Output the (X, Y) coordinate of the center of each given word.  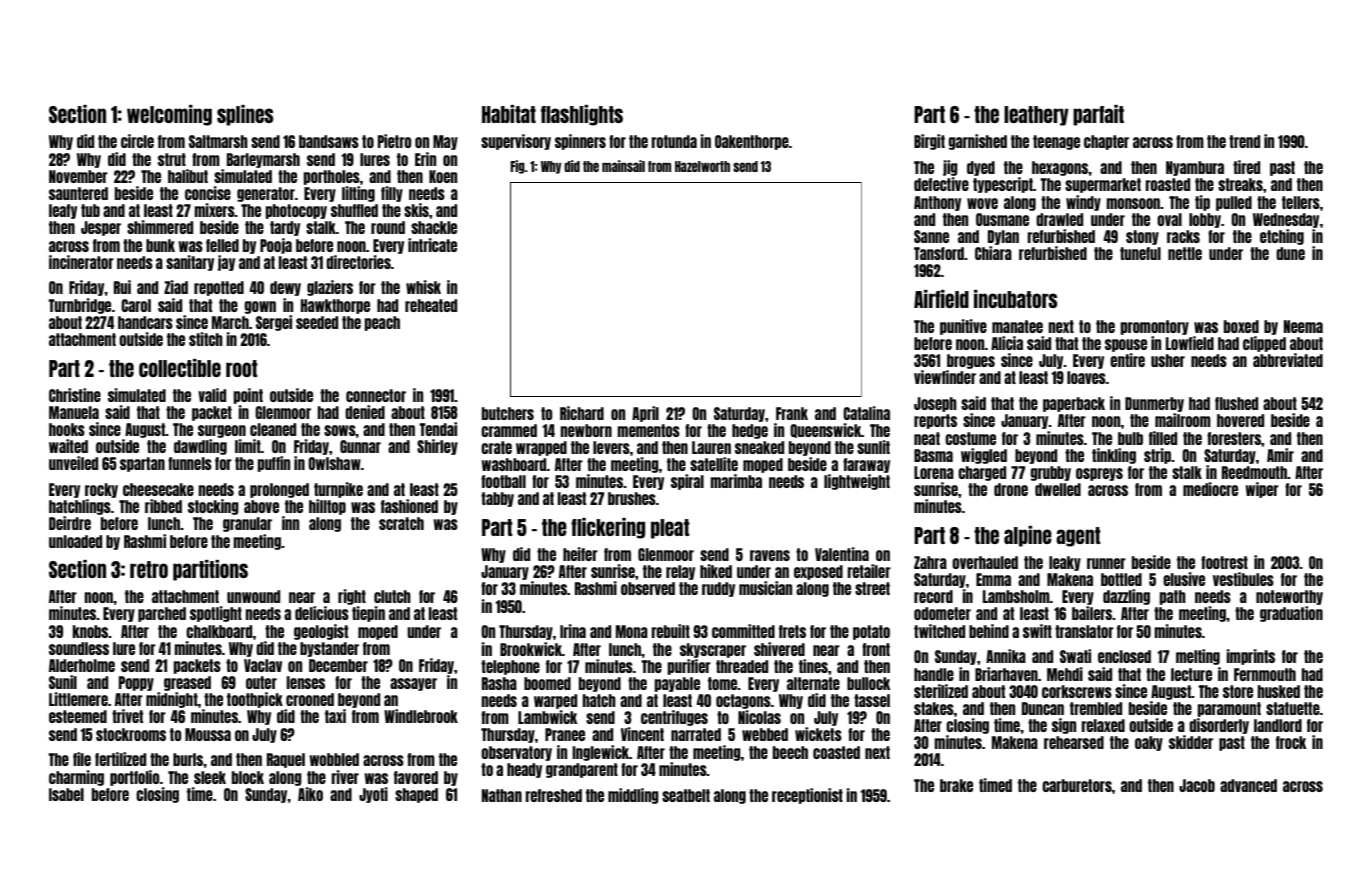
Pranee (565, 734)
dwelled (1058, 489)
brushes (632, 498)
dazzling (1126, 597)
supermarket (1103, 185)
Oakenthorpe (752, 142)
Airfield (941, 299)
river (345, 777)
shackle (434, 227)
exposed (818, 572)
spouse (1126, 345)
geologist (321, 632)
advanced (1248, 785)
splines (245, 115)
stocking (213, 507)
